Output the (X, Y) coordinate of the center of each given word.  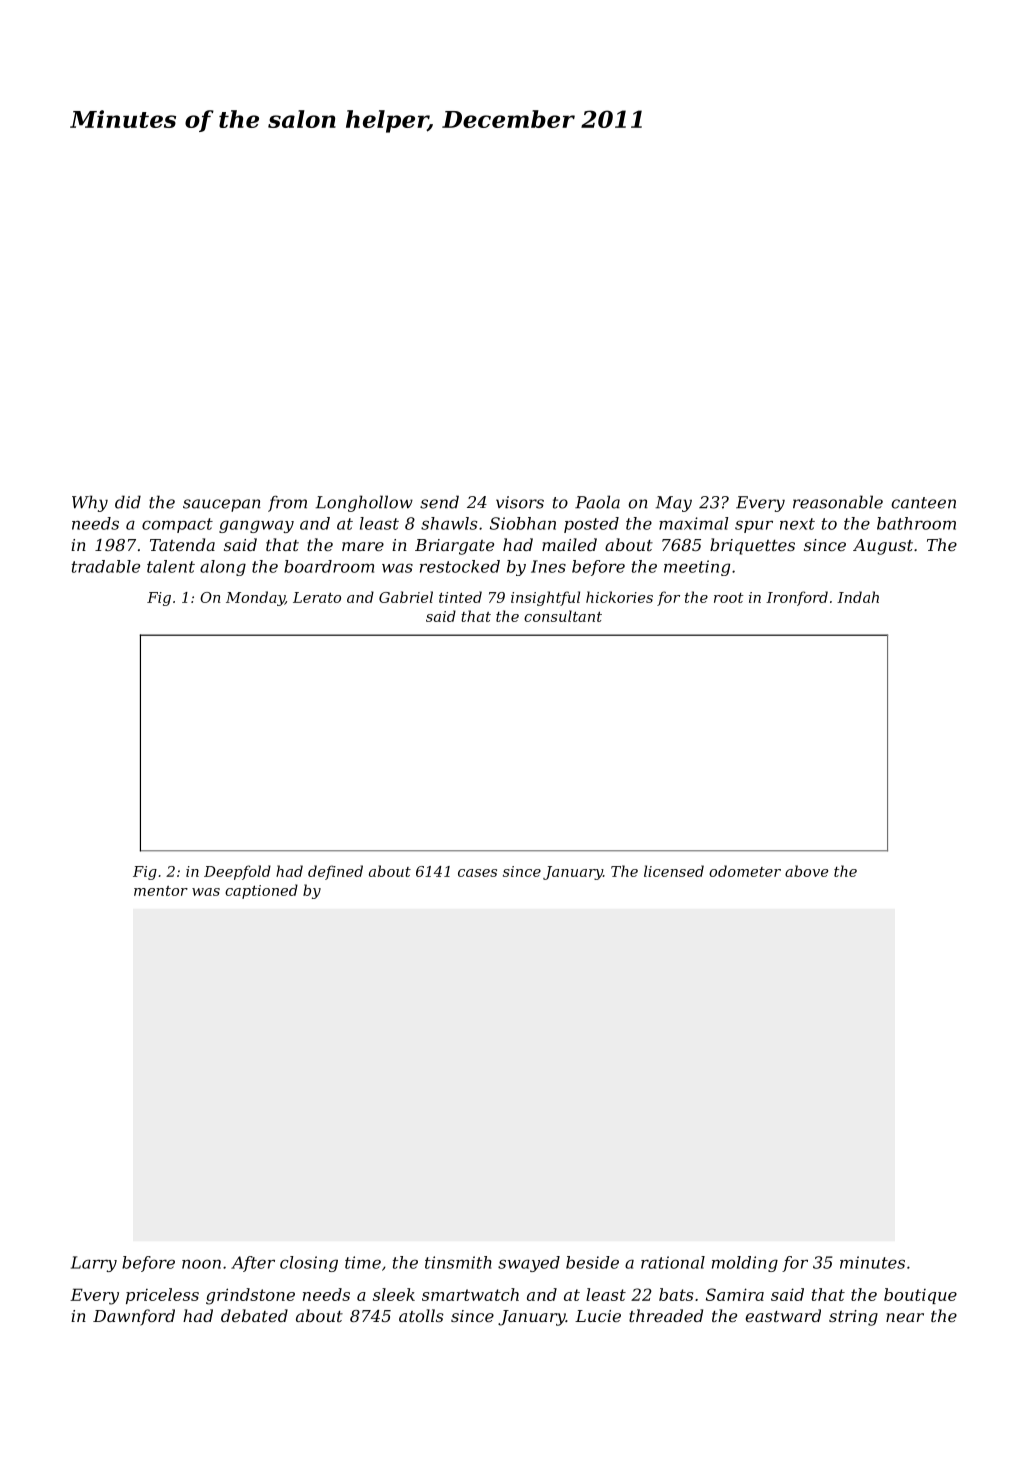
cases (477, 873)
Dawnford (134, 1317)
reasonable (838, 502)
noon (201, 1264)
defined (335, 872)
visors (520, 502)
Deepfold (237, 872)
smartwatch (470, 1294)
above (806, 871)
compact (177, 525)
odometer (745, 871)
